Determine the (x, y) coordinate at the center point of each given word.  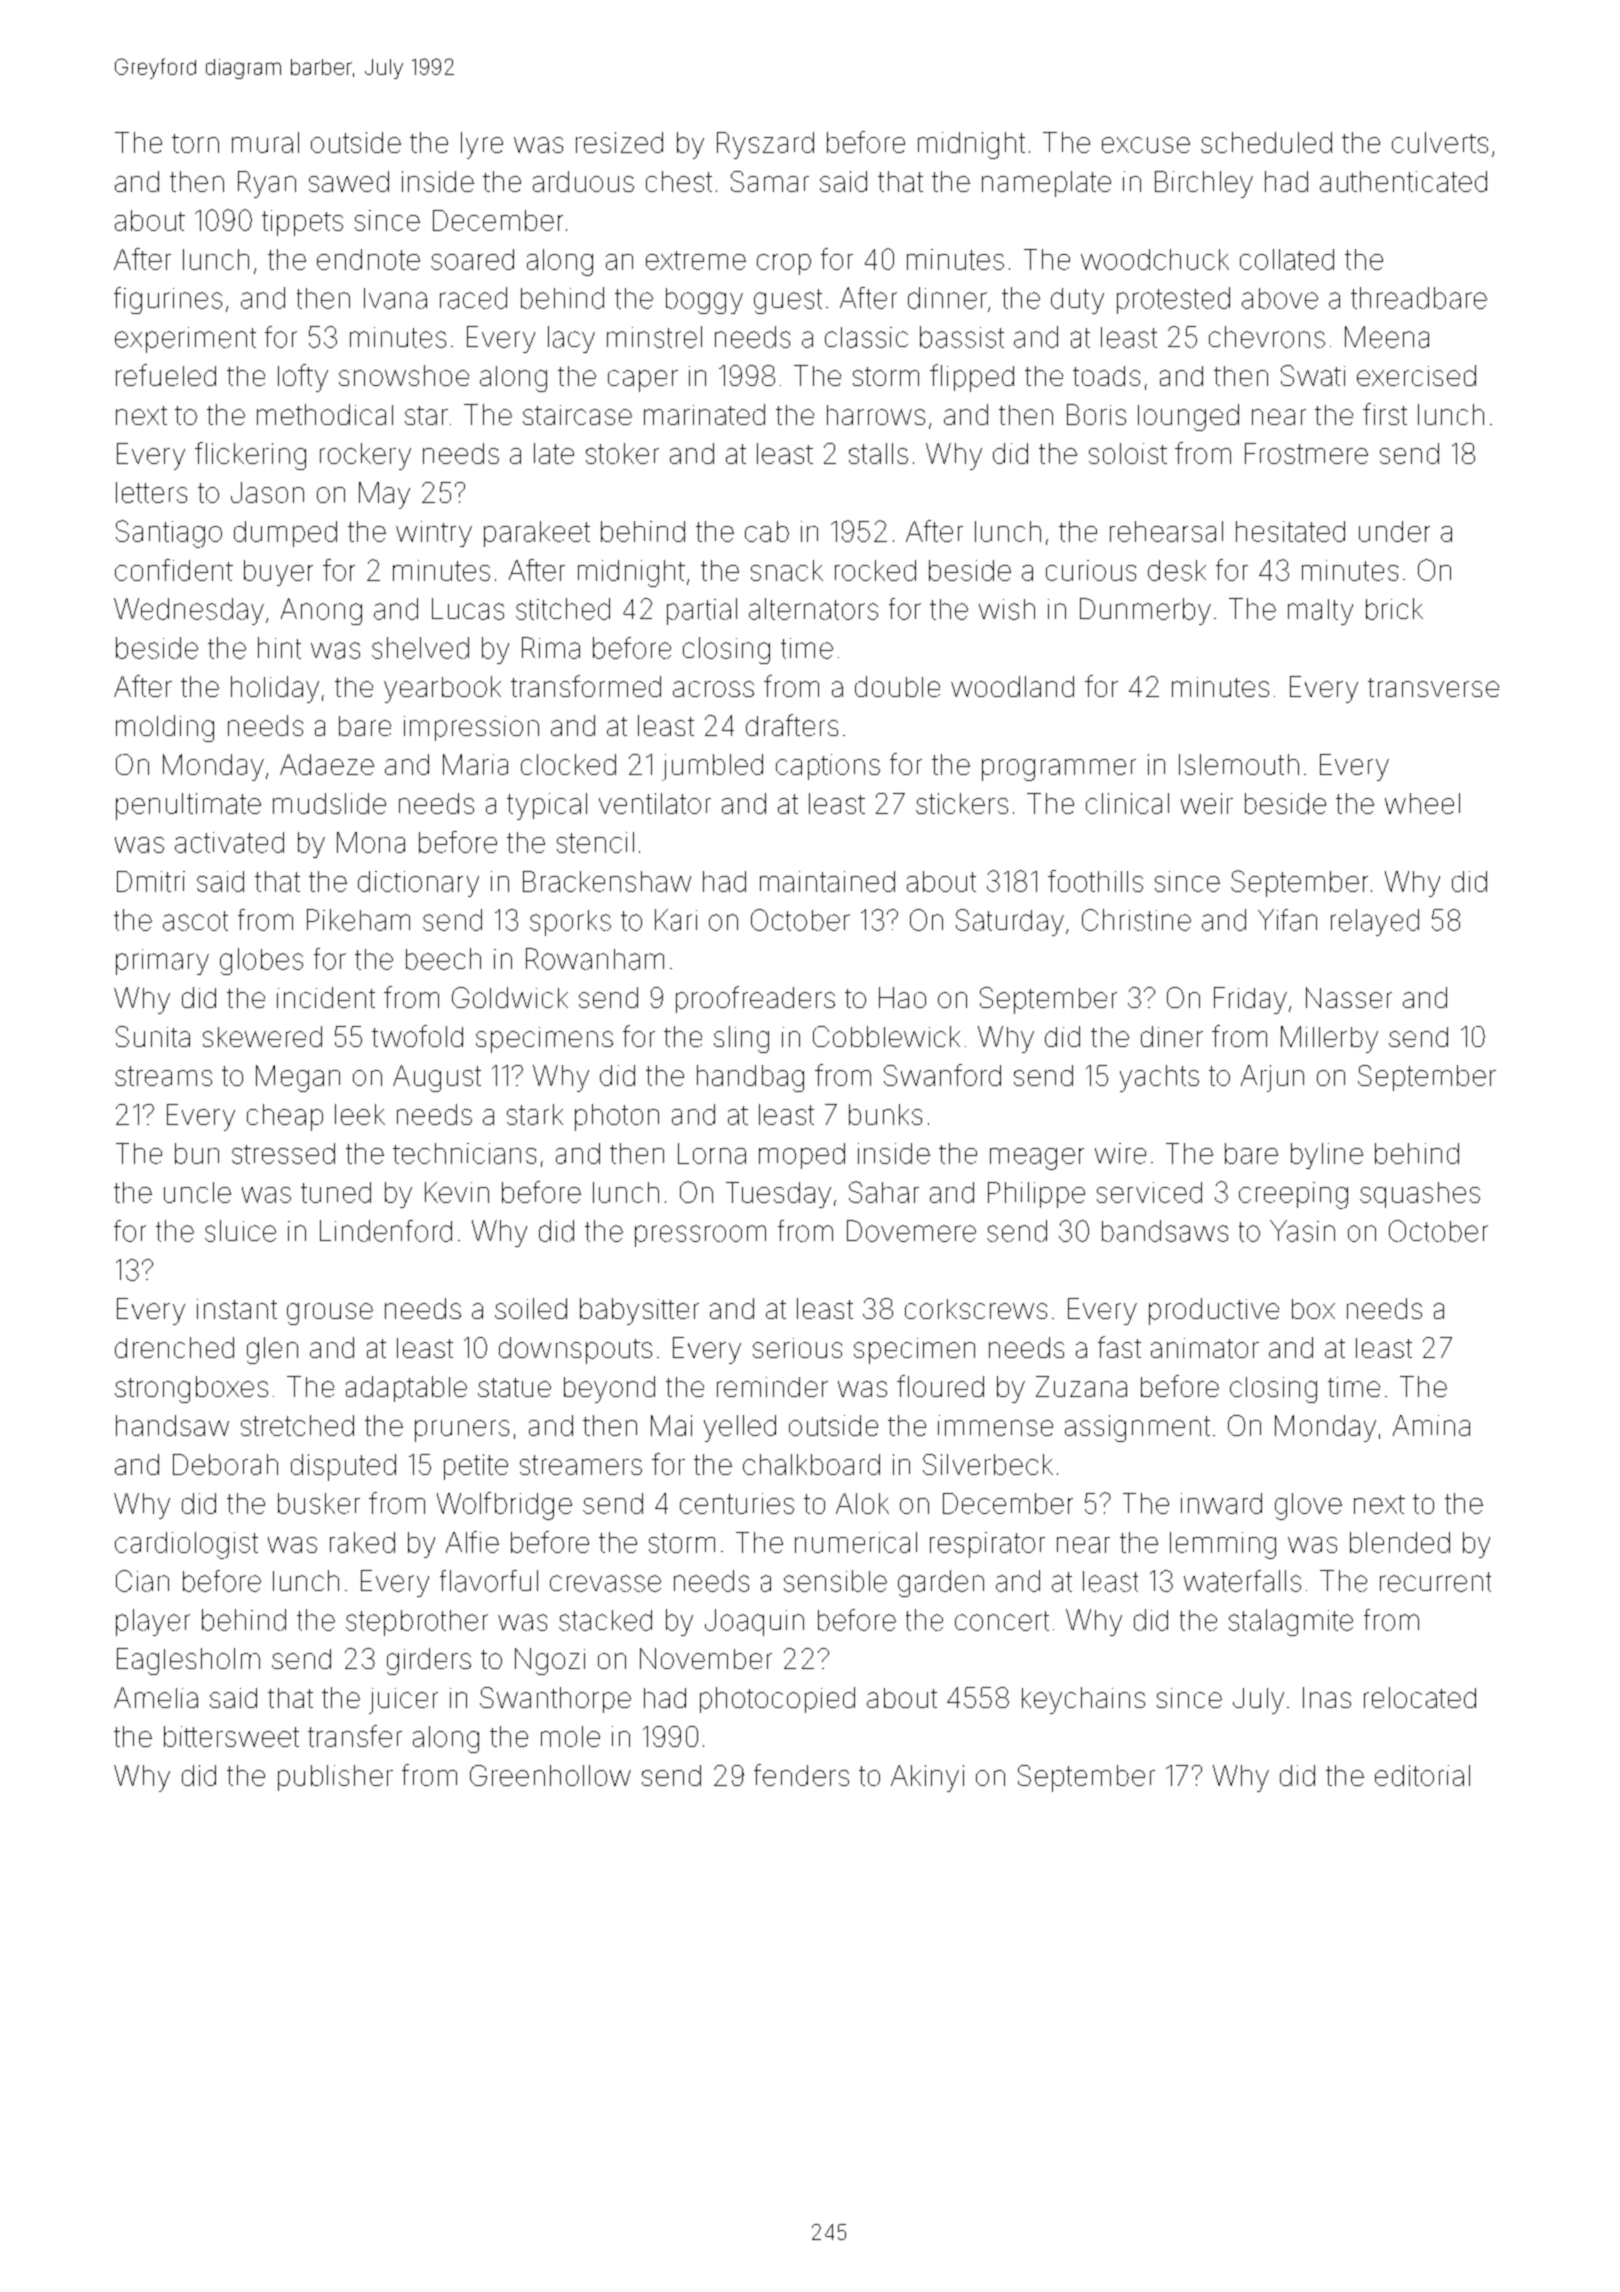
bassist (962, 337)
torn (195, 143)
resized (619, 142)
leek (360, 1114)
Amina (1431, 1425)
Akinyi (927, 1778)
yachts (1159, 1078)
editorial (1422, 1775)
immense (995, 1425)
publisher (335, 1778)
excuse (1146, 145)
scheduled (1266, 142)
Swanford (942, 1075)
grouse (330, 1314)
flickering (250, 456)
